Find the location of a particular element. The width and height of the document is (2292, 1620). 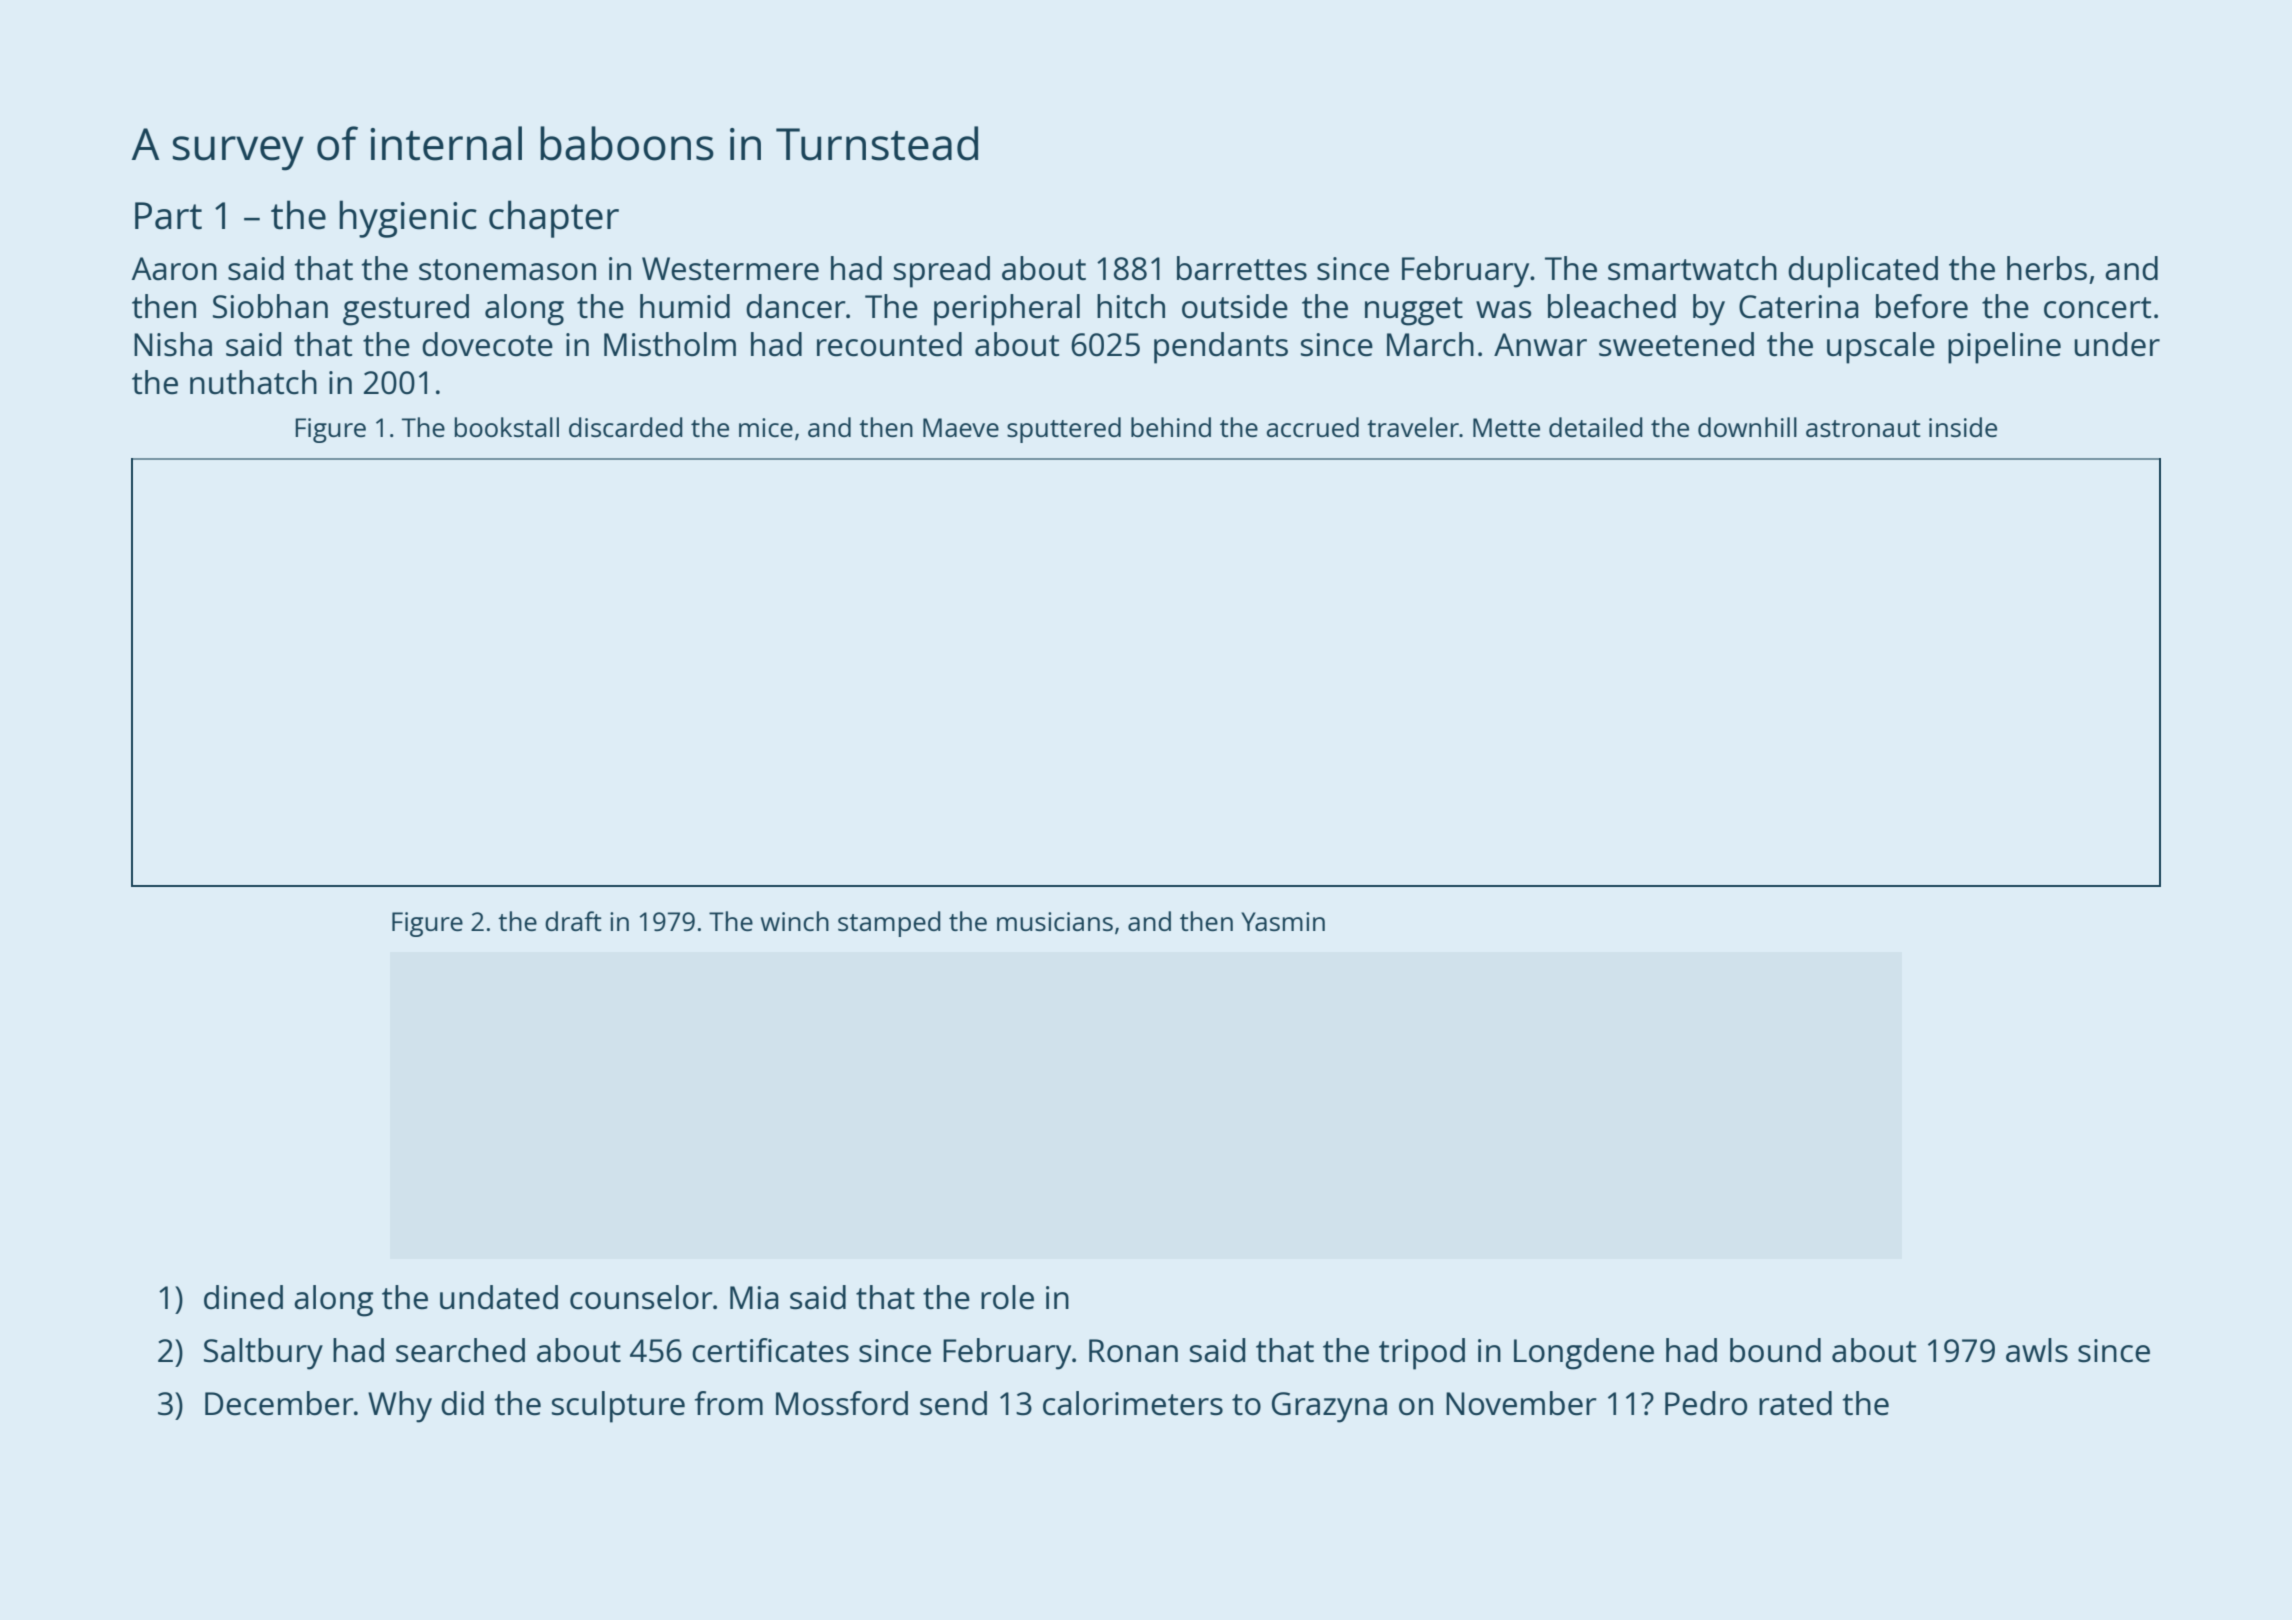

accrued is located at coordinates (1313, 427).
